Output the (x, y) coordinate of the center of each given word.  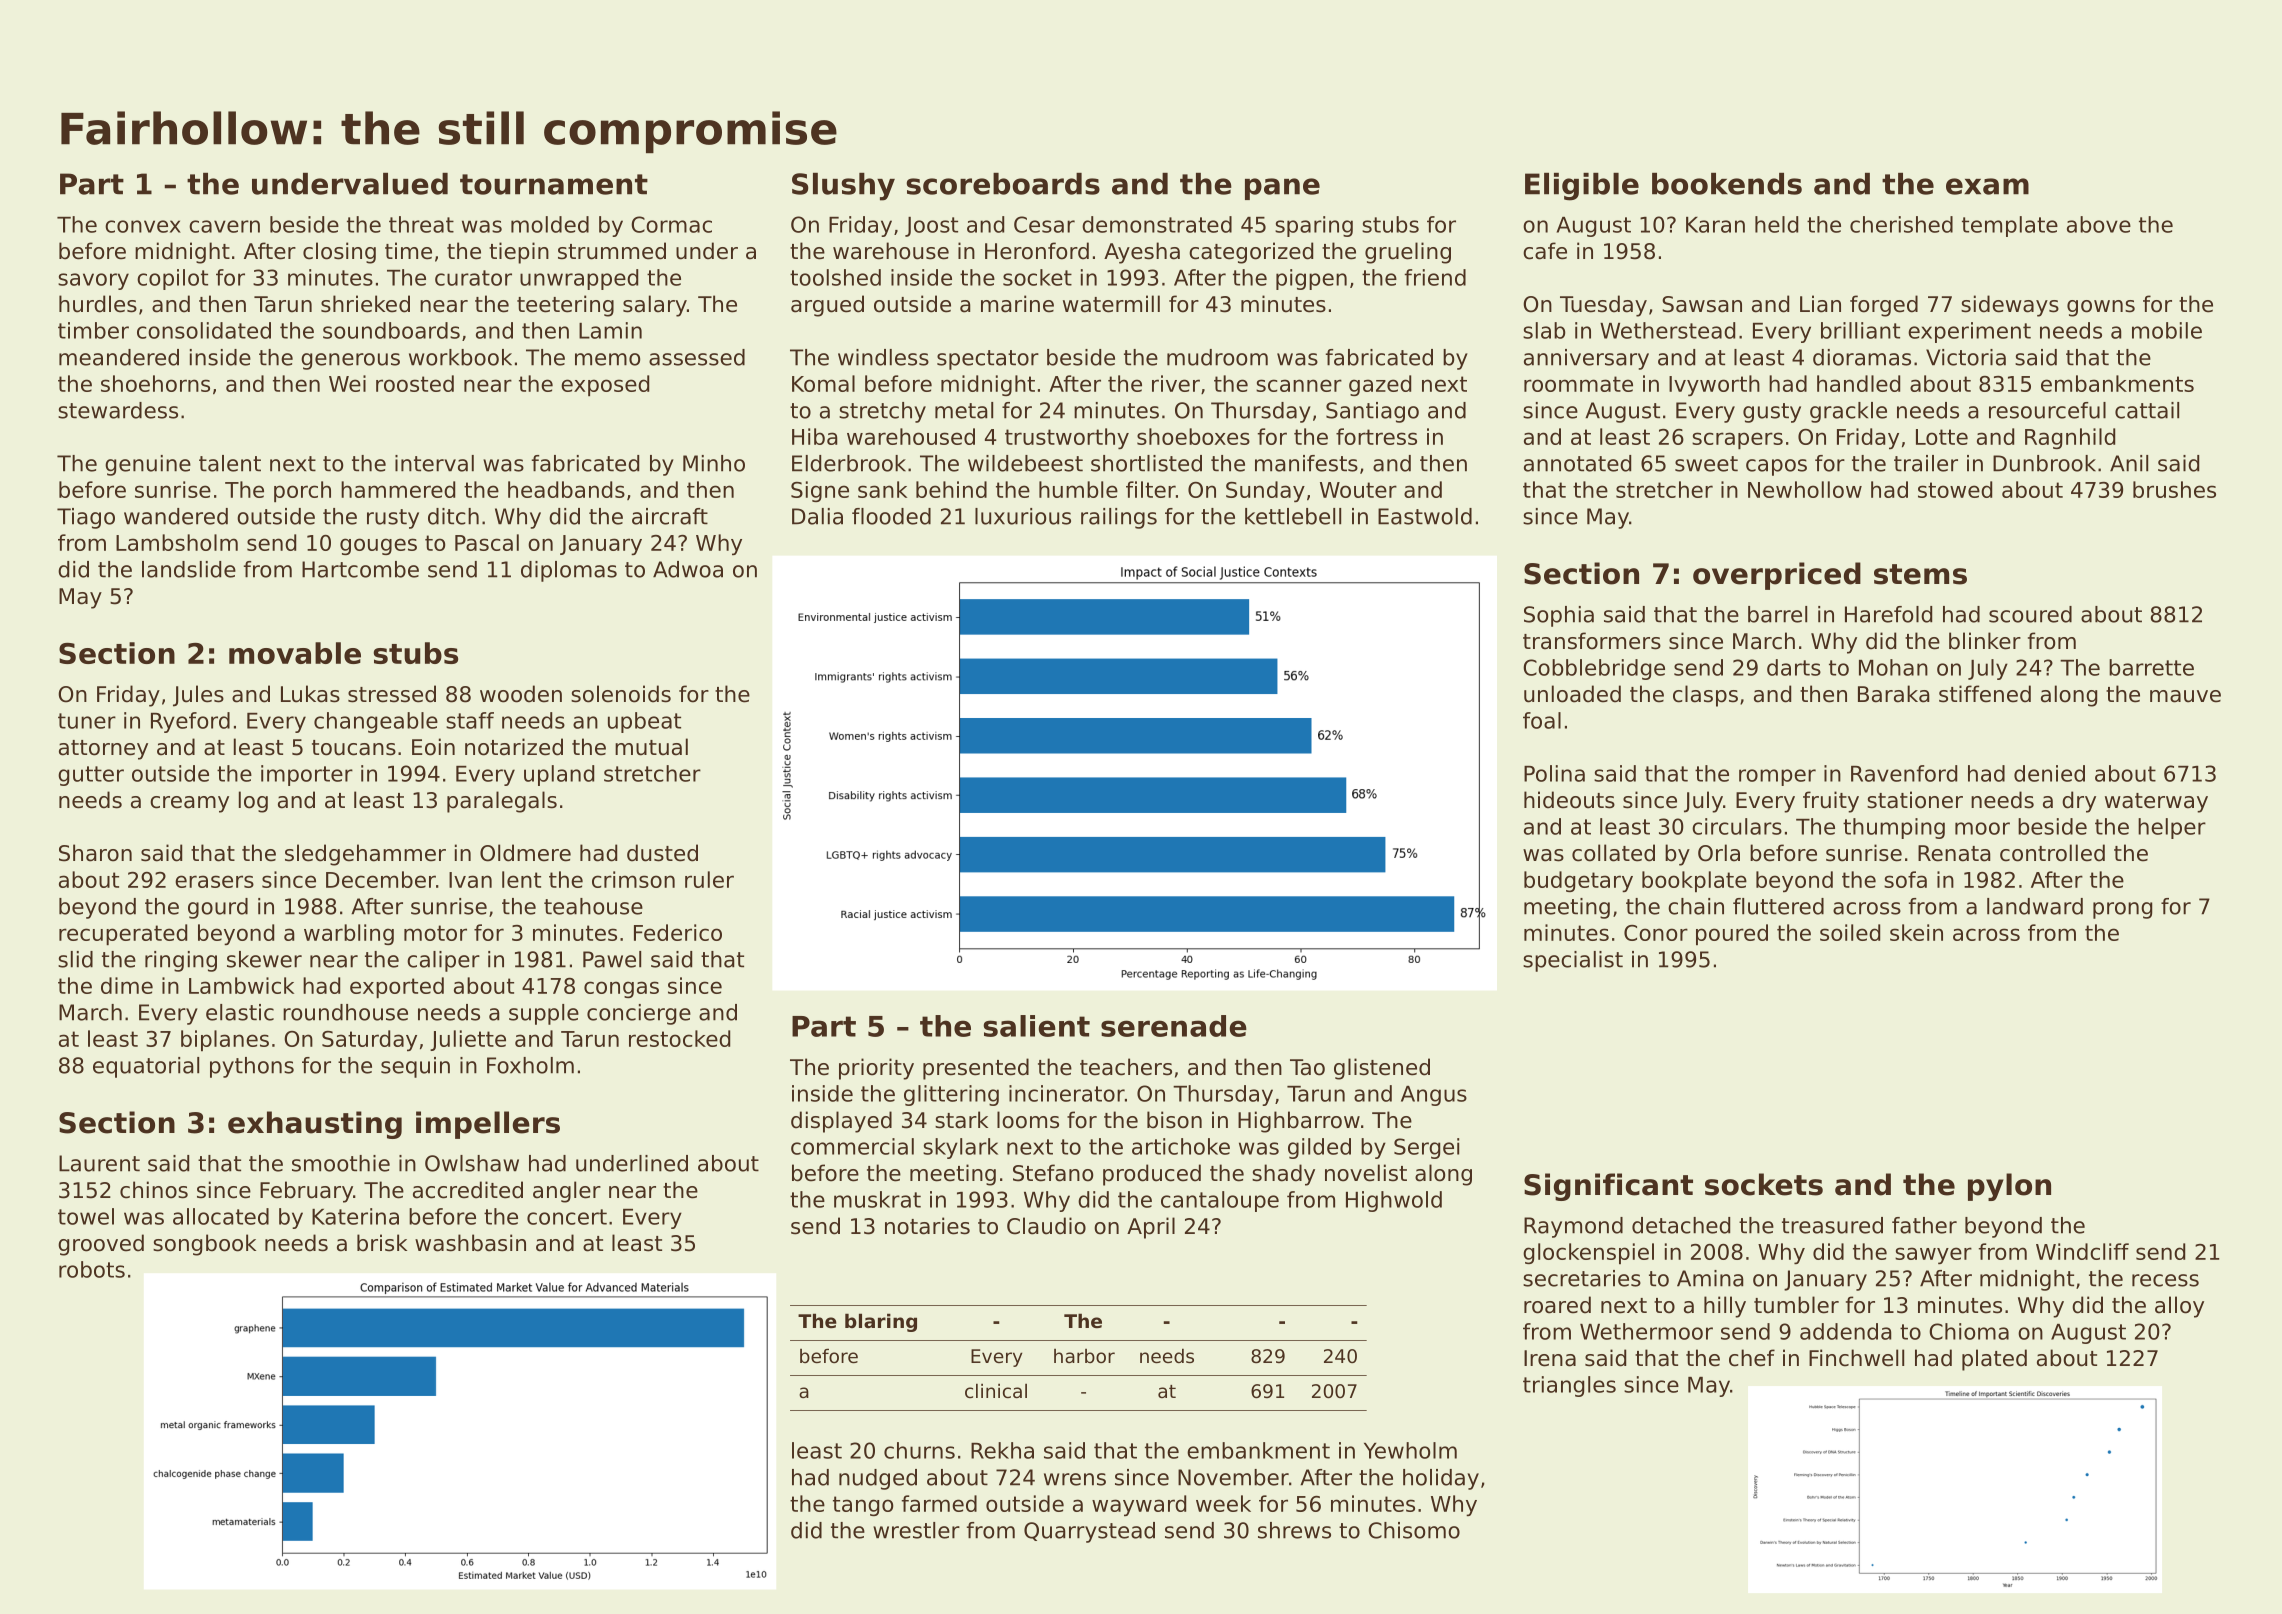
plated (1994, 1360)
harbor (1084, 1356)
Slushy (843, 187)
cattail (2147, 410)
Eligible (1582, 187)
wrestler (916, 1530)
